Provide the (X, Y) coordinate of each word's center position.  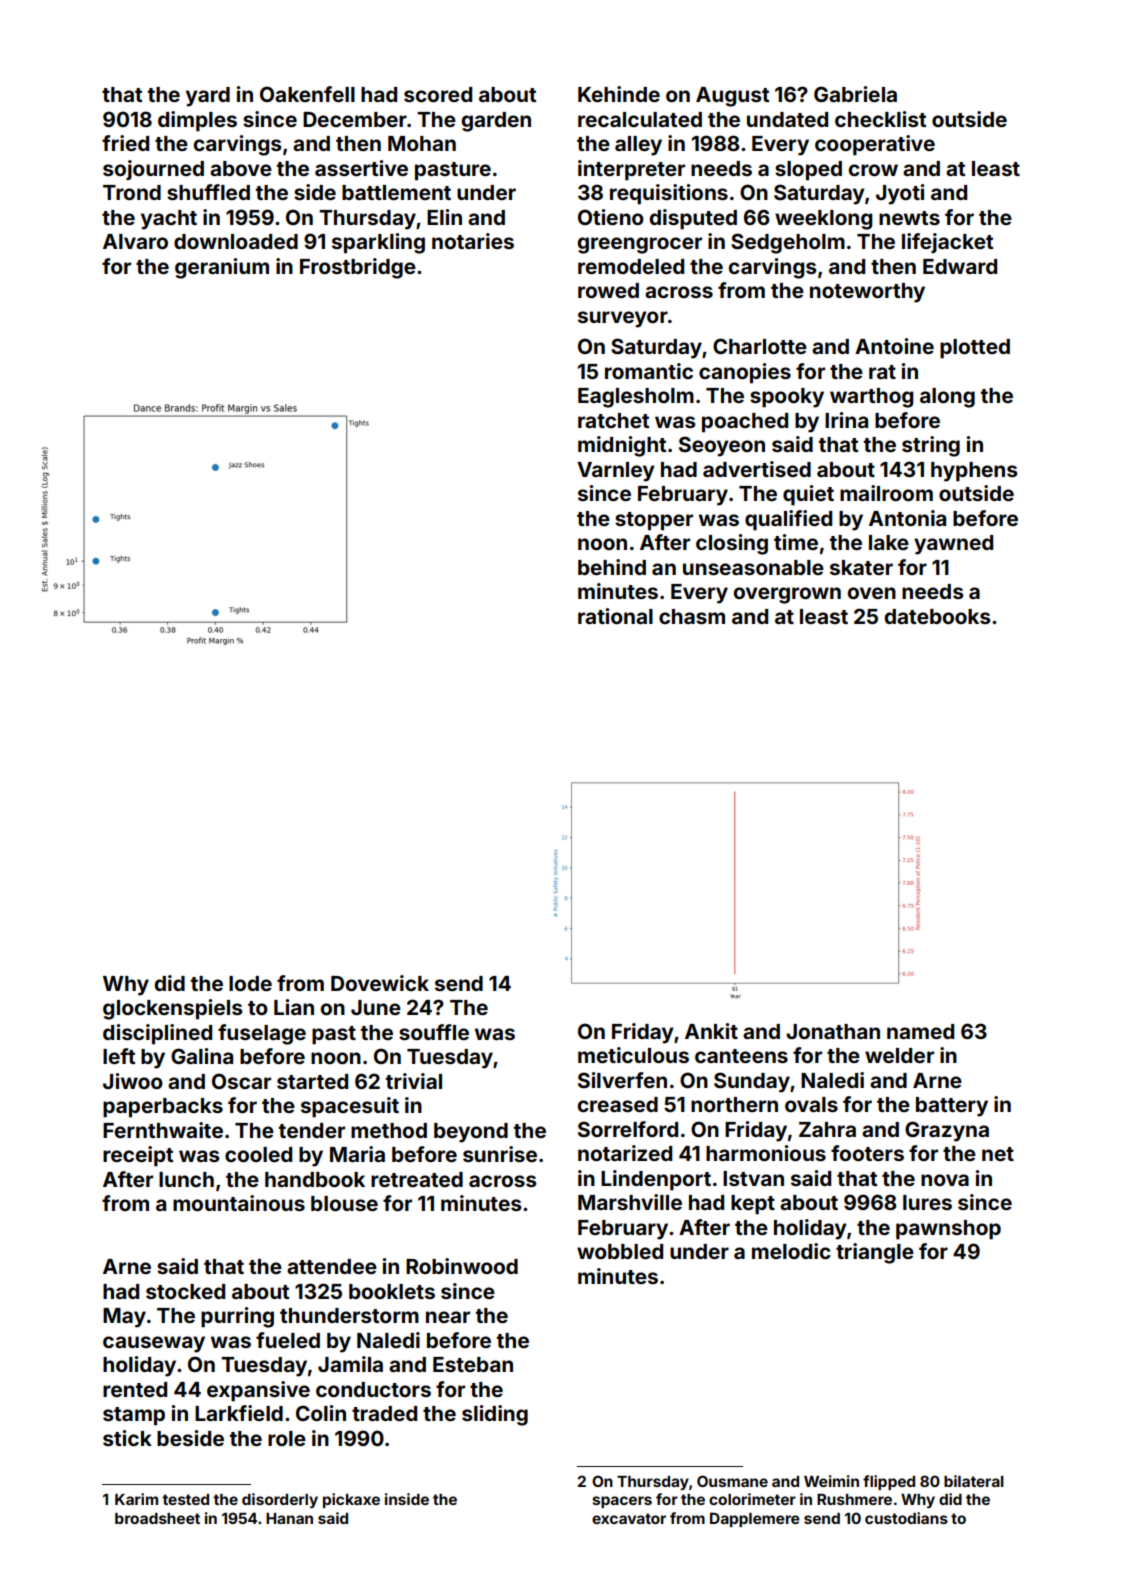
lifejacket (947, 243)
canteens (741, 1056)
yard (208, 97)
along (947, 398)
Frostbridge (358, 268)
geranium (222, 268)
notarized (625, 1153)
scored (438, 94)
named (920, 1031)
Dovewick (380, 983)
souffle (434, 1032)
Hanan (289, 1518)
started (312, 1081)
